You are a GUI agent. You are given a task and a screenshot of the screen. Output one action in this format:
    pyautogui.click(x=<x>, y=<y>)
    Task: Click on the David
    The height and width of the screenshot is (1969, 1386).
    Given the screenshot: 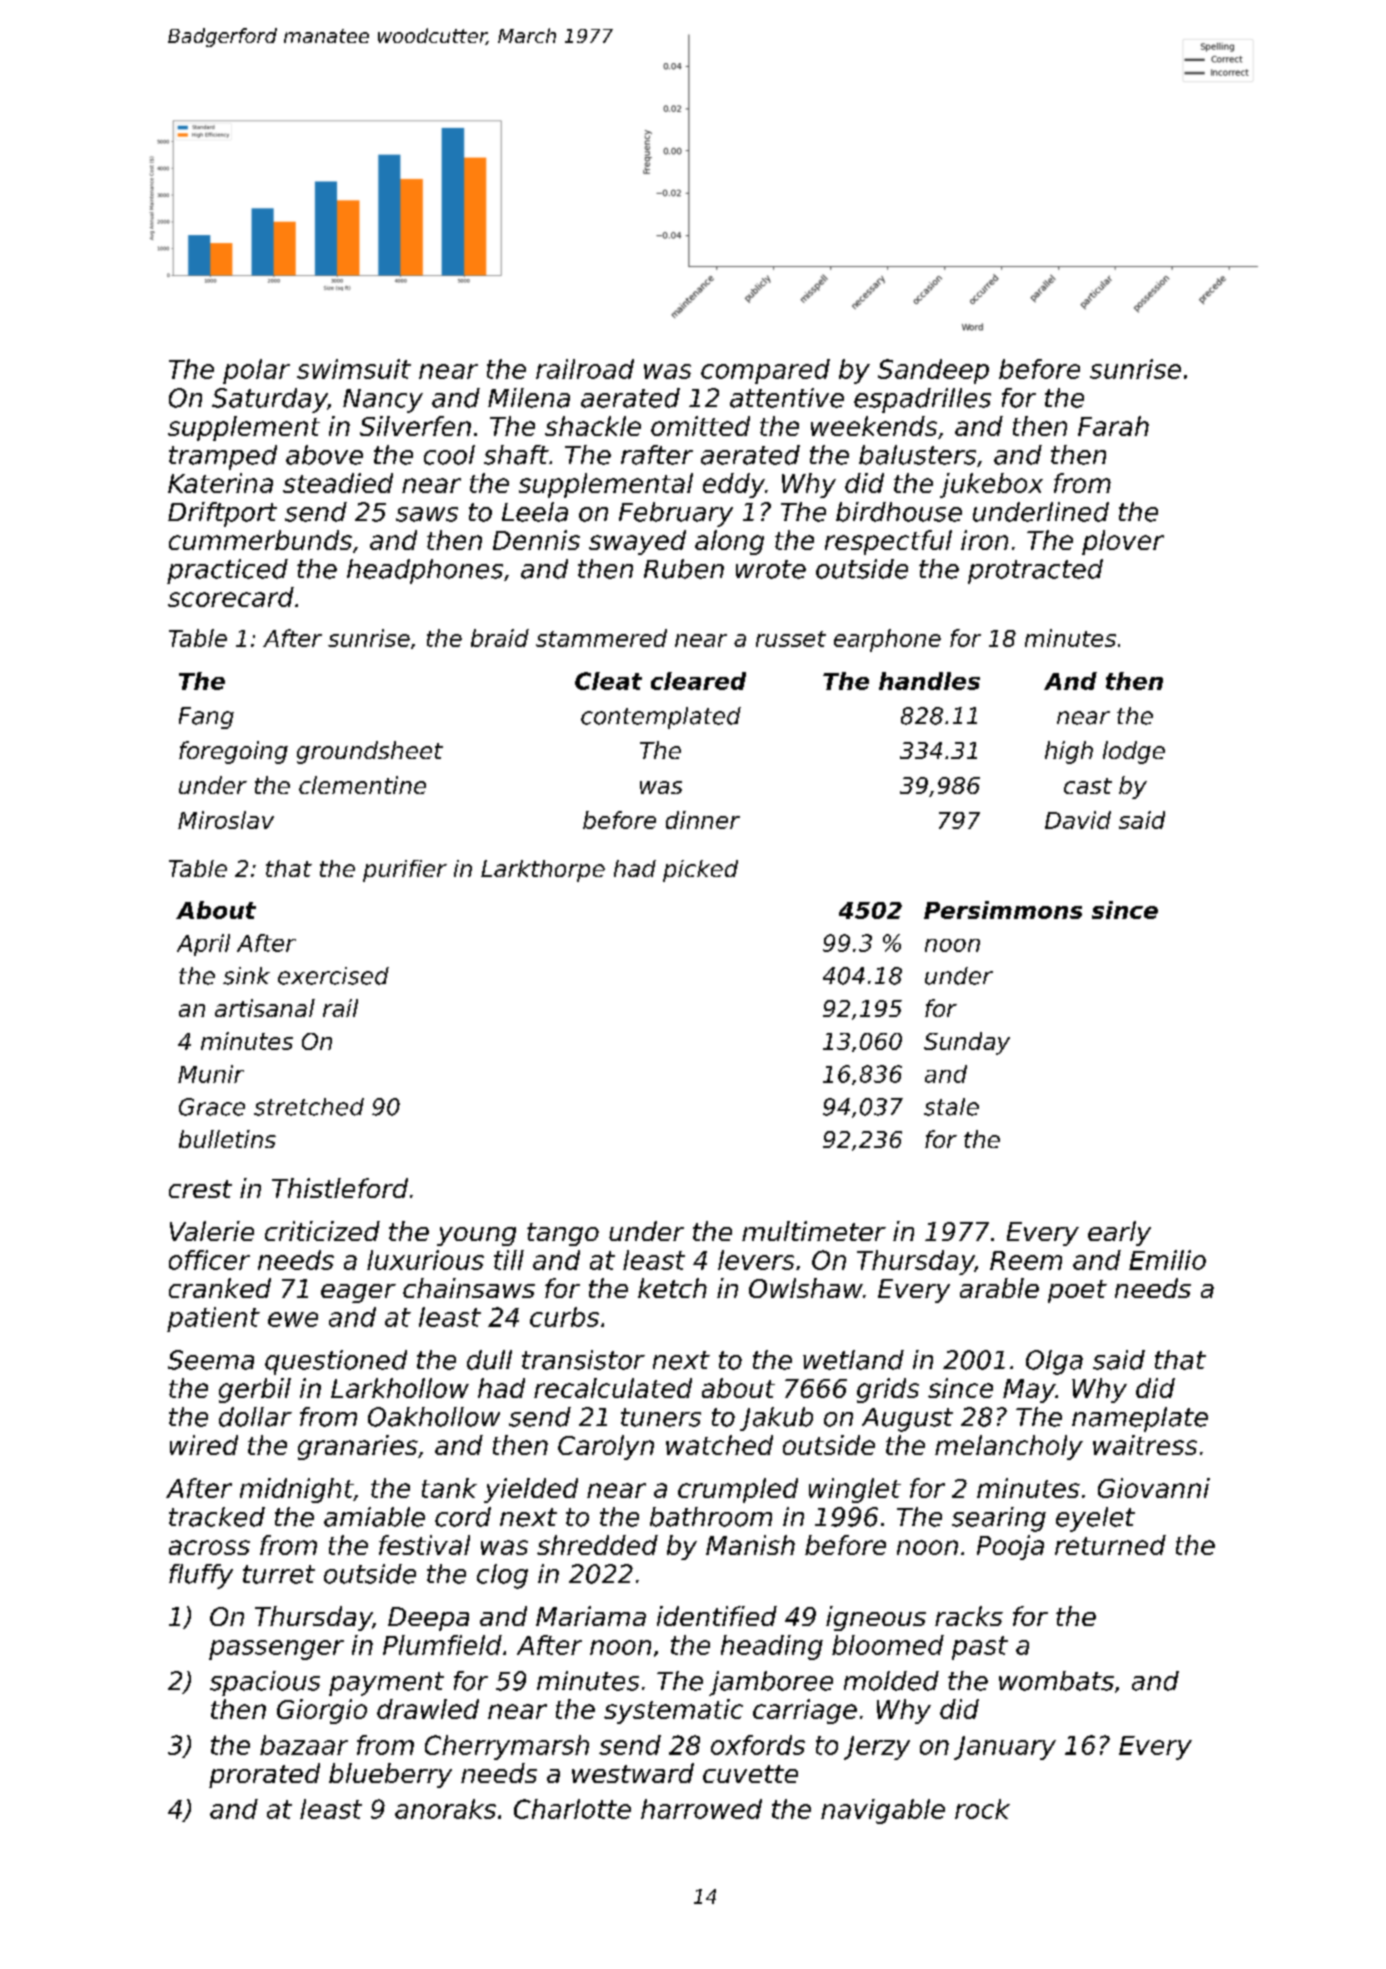 What is the action you would take?
    pyautogui.click(x=1078, y=820)
